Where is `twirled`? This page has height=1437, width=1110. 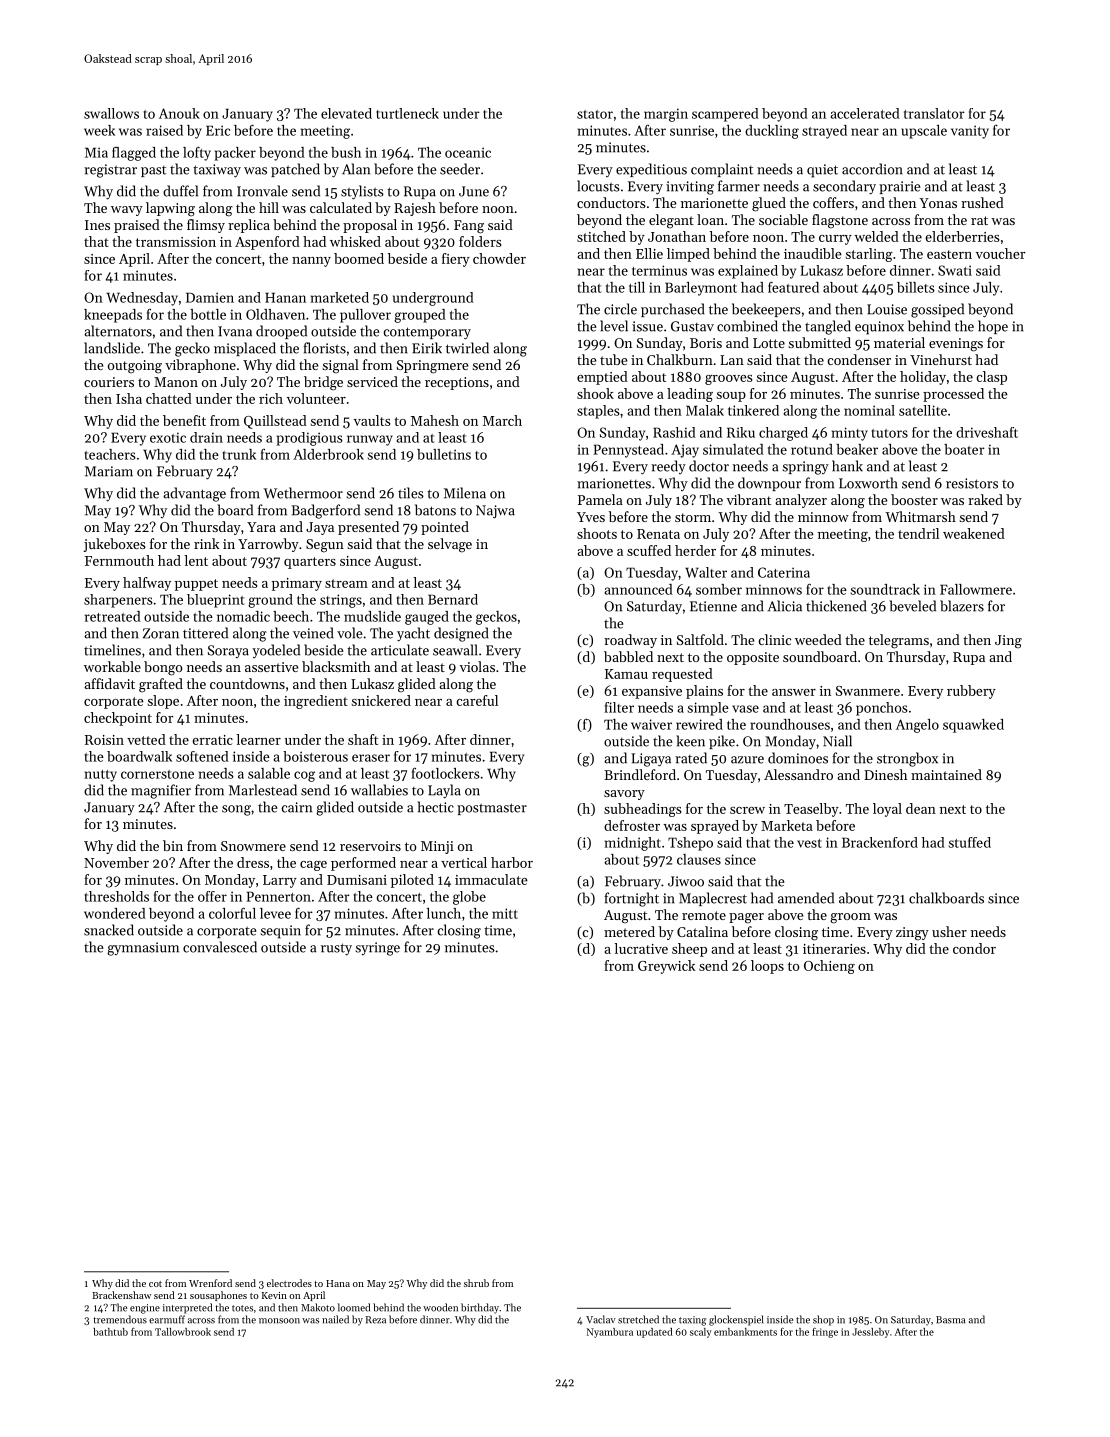
twirled is located at coordinates (467, 348).
